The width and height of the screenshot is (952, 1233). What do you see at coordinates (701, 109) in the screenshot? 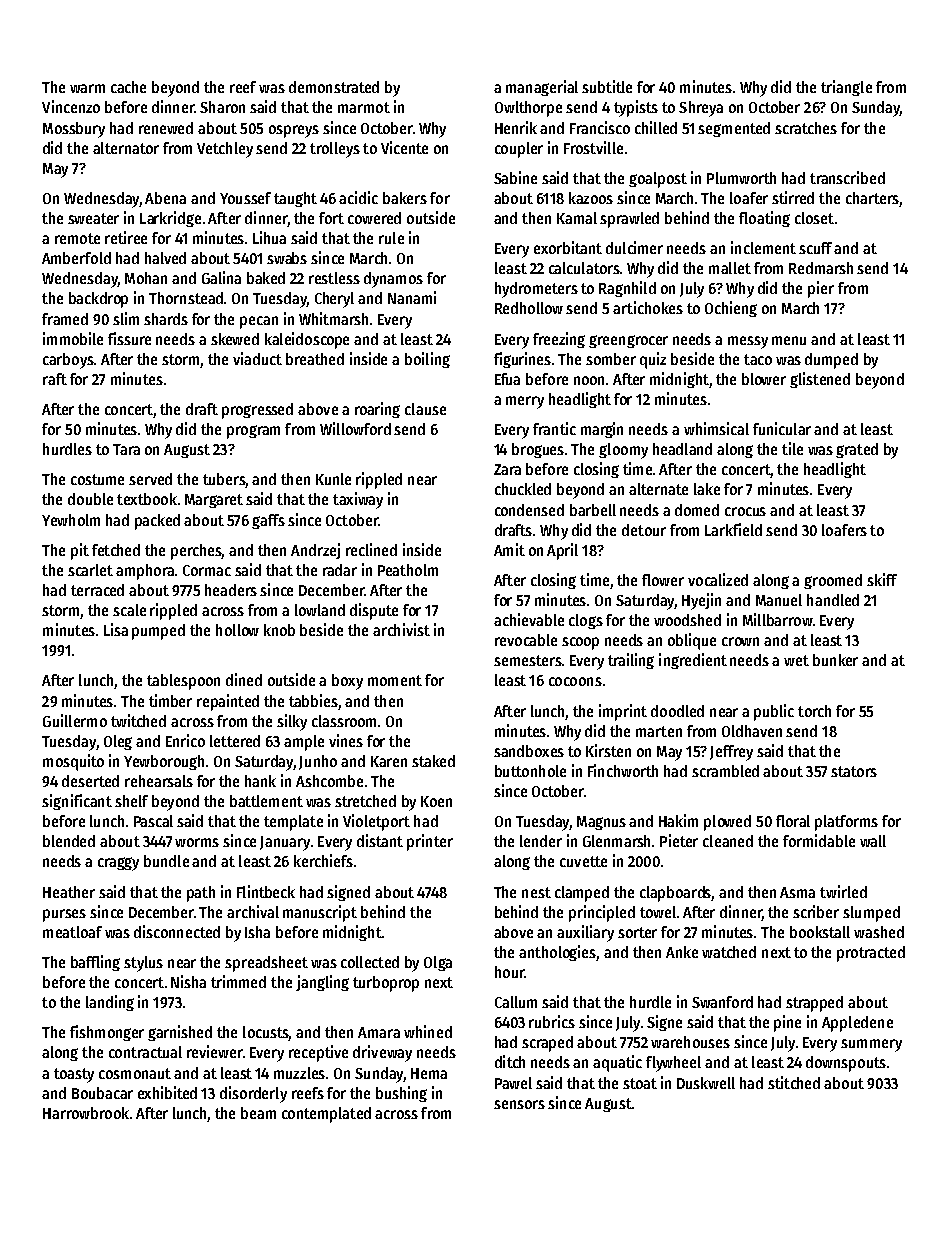
I see `Shreya` at bounding box center [701, 109].
